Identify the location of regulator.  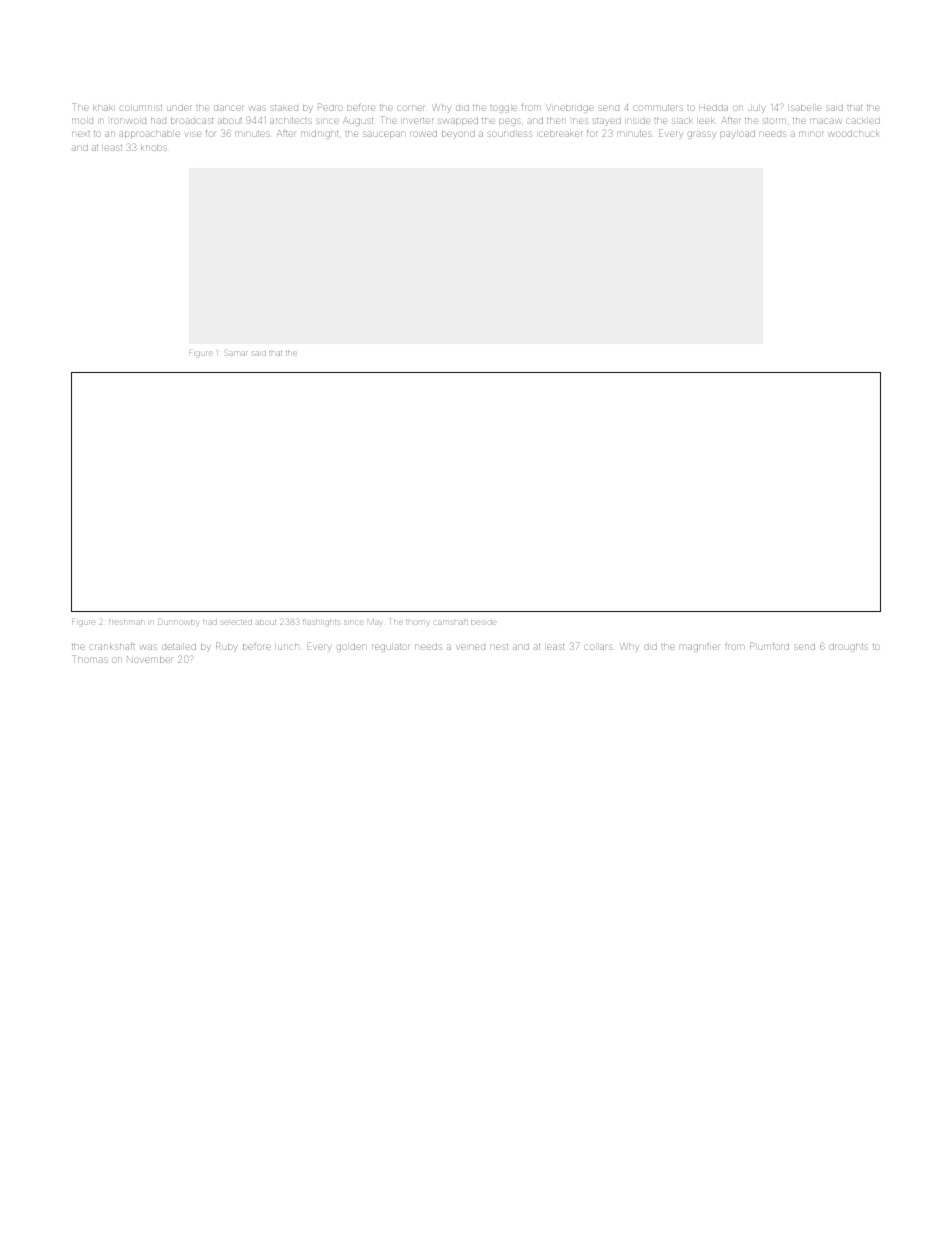
(390, 648).
